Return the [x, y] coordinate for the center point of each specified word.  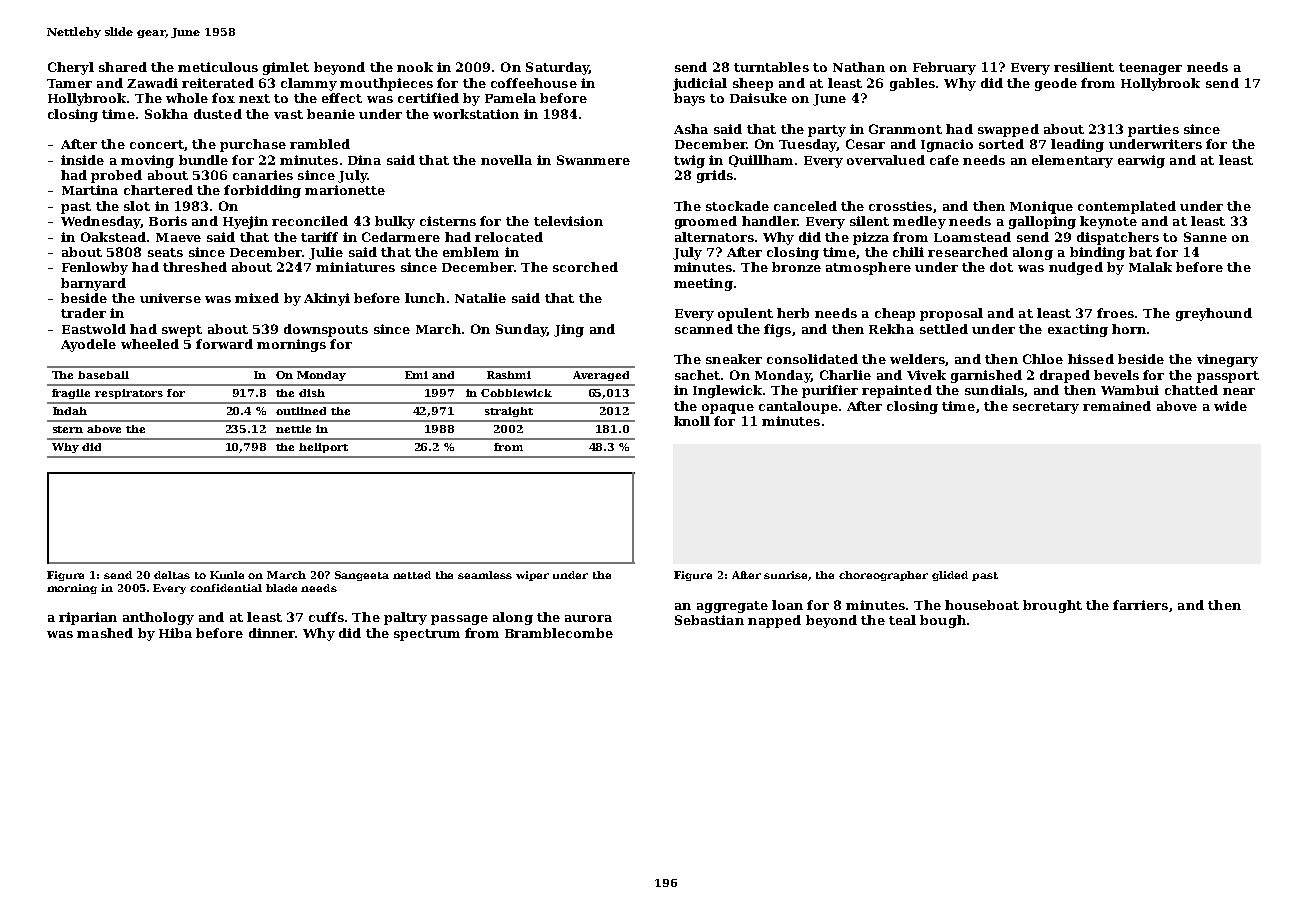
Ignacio [947, 145]
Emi [416, 375]
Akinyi [327, 299]
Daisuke [758, 98]
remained [1117, 406]
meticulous [218, 67]
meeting [703, 284]
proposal [951, 314]
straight [509, 412]
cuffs [326, 617]
